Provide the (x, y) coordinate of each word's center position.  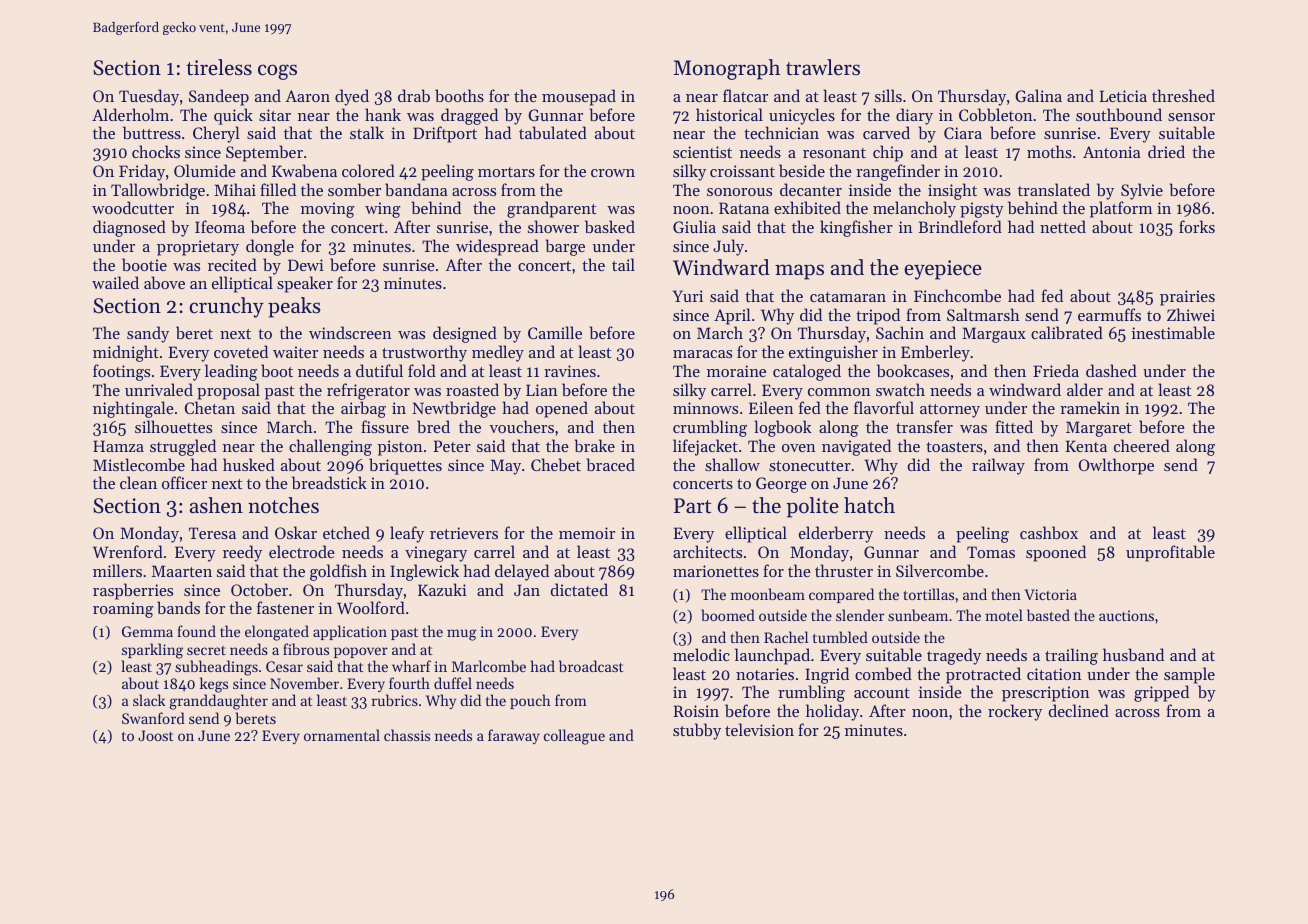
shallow (732, 464)
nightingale (133, 409)
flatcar (745, 95)
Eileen (771, 407)
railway (998, 466)
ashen (216, 505)
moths (1049, 151)
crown (613, 173)
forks (1197, 226)
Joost (156, 735)
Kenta (1086, 446)
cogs (277, 72)
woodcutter (133, 207)
